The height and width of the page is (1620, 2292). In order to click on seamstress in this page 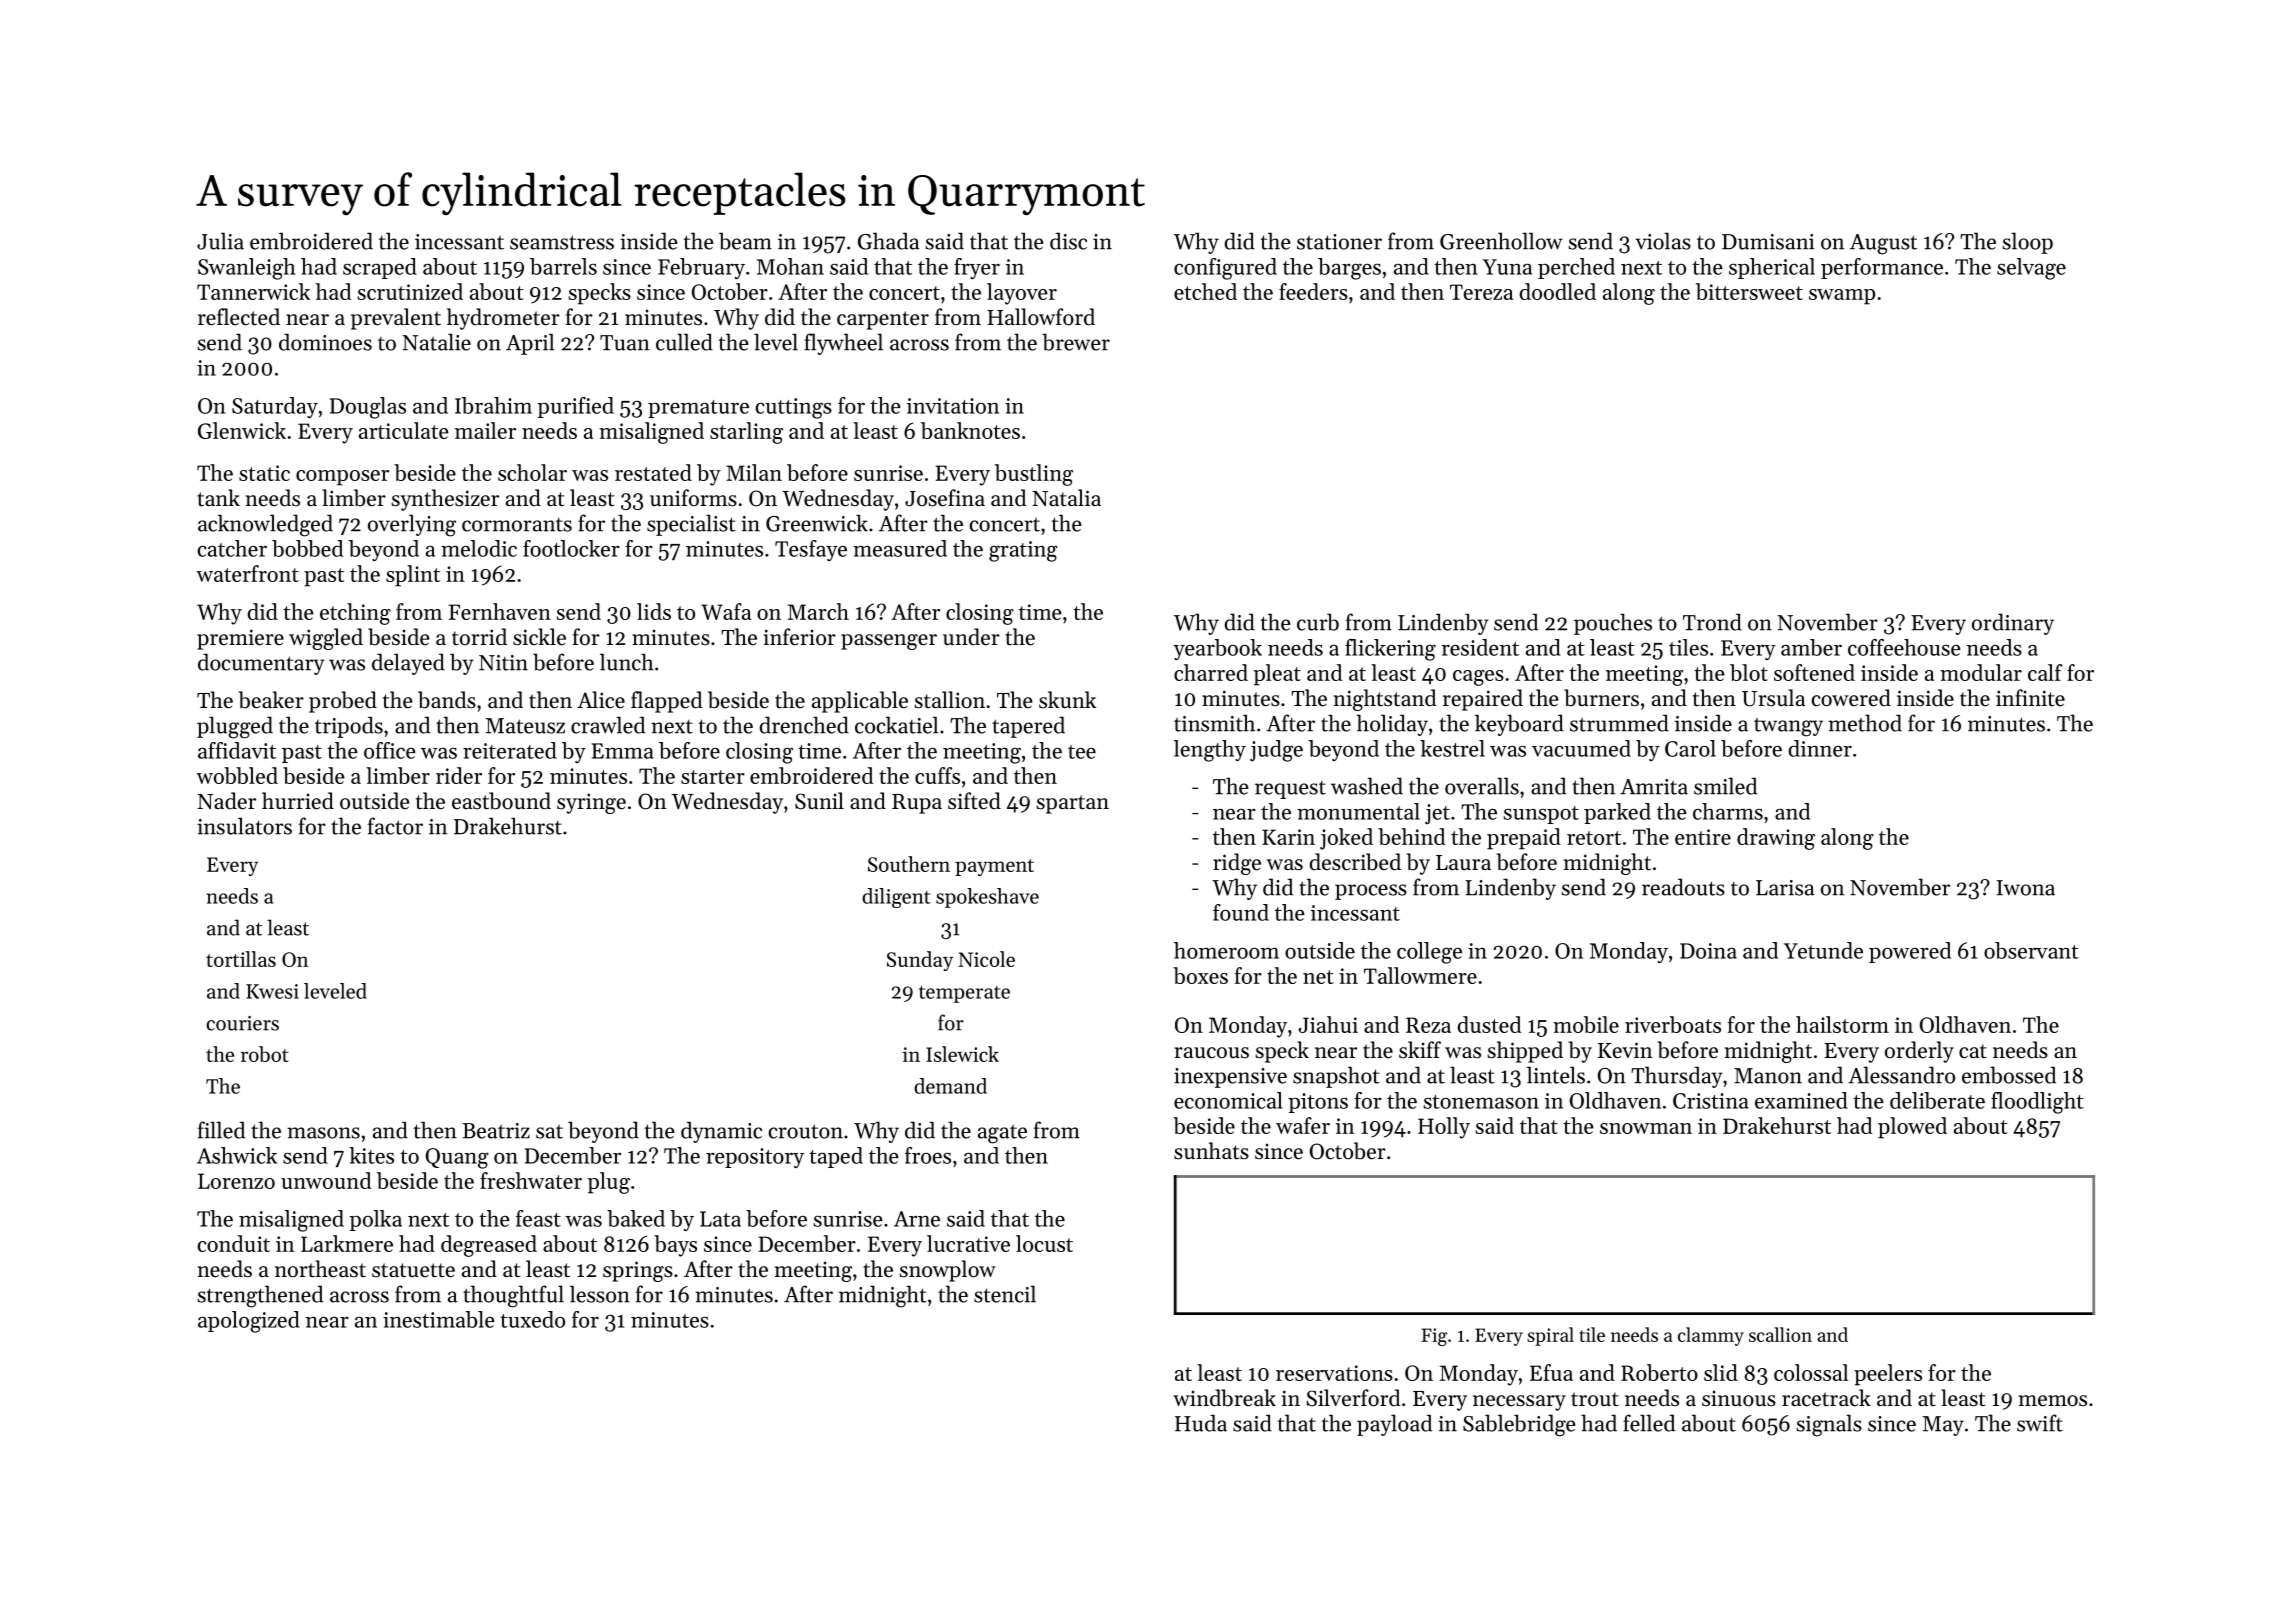, I will do `click(562, 242)`.
